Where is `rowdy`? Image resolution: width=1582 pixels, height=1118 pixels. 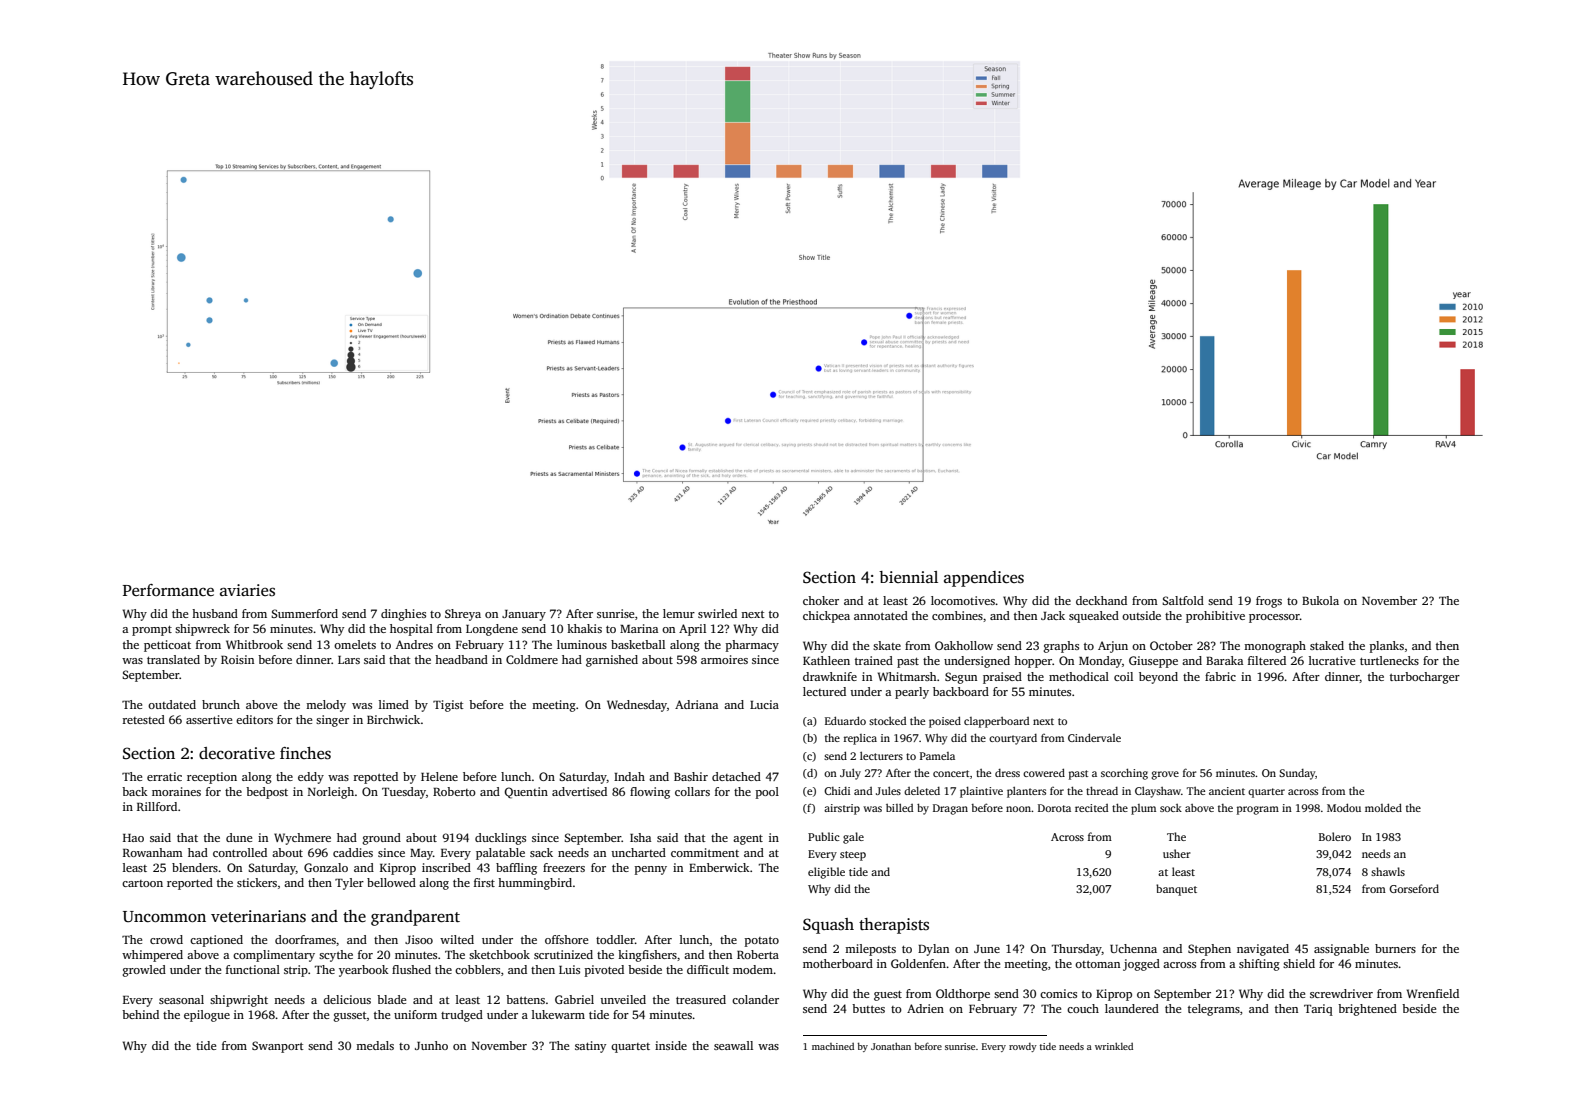
rowdy is located at coordinates (1023, 1047).
